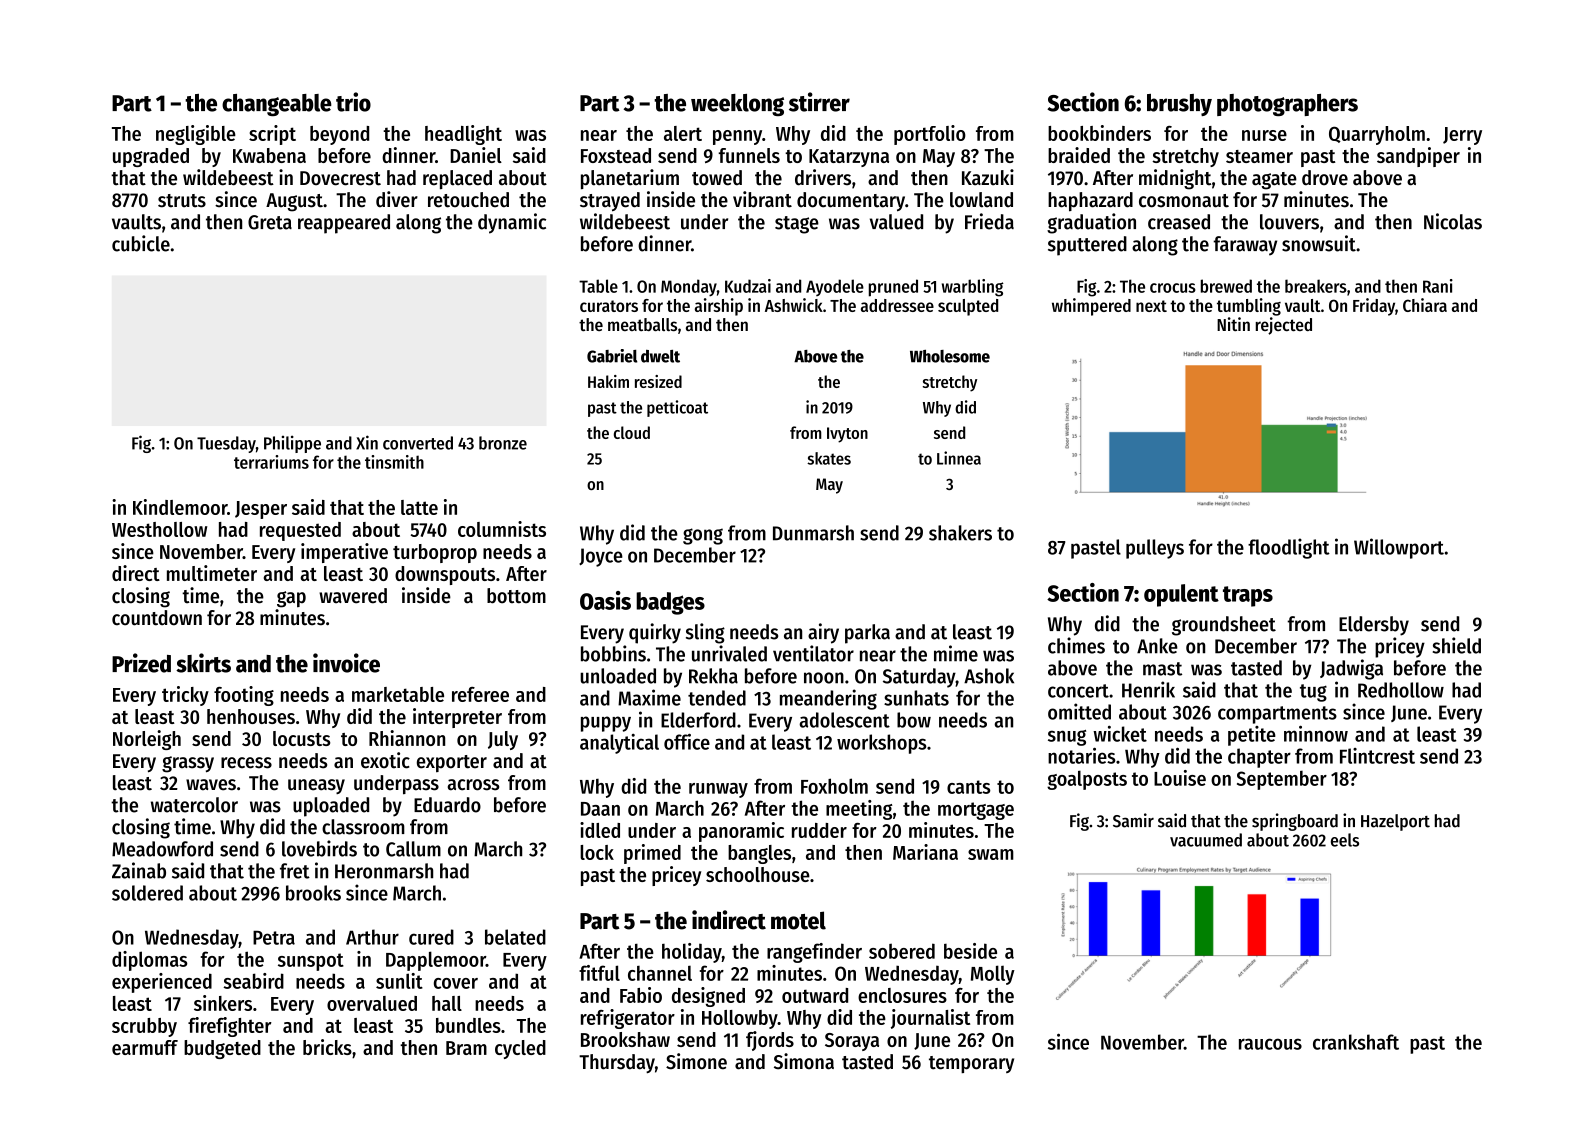 Image resolution: width=1594 pixels, height=1127 pixels. What do you see at coordinates (151, 157) in the page?
I see `upgraded` at bounding box center [151, 157].
